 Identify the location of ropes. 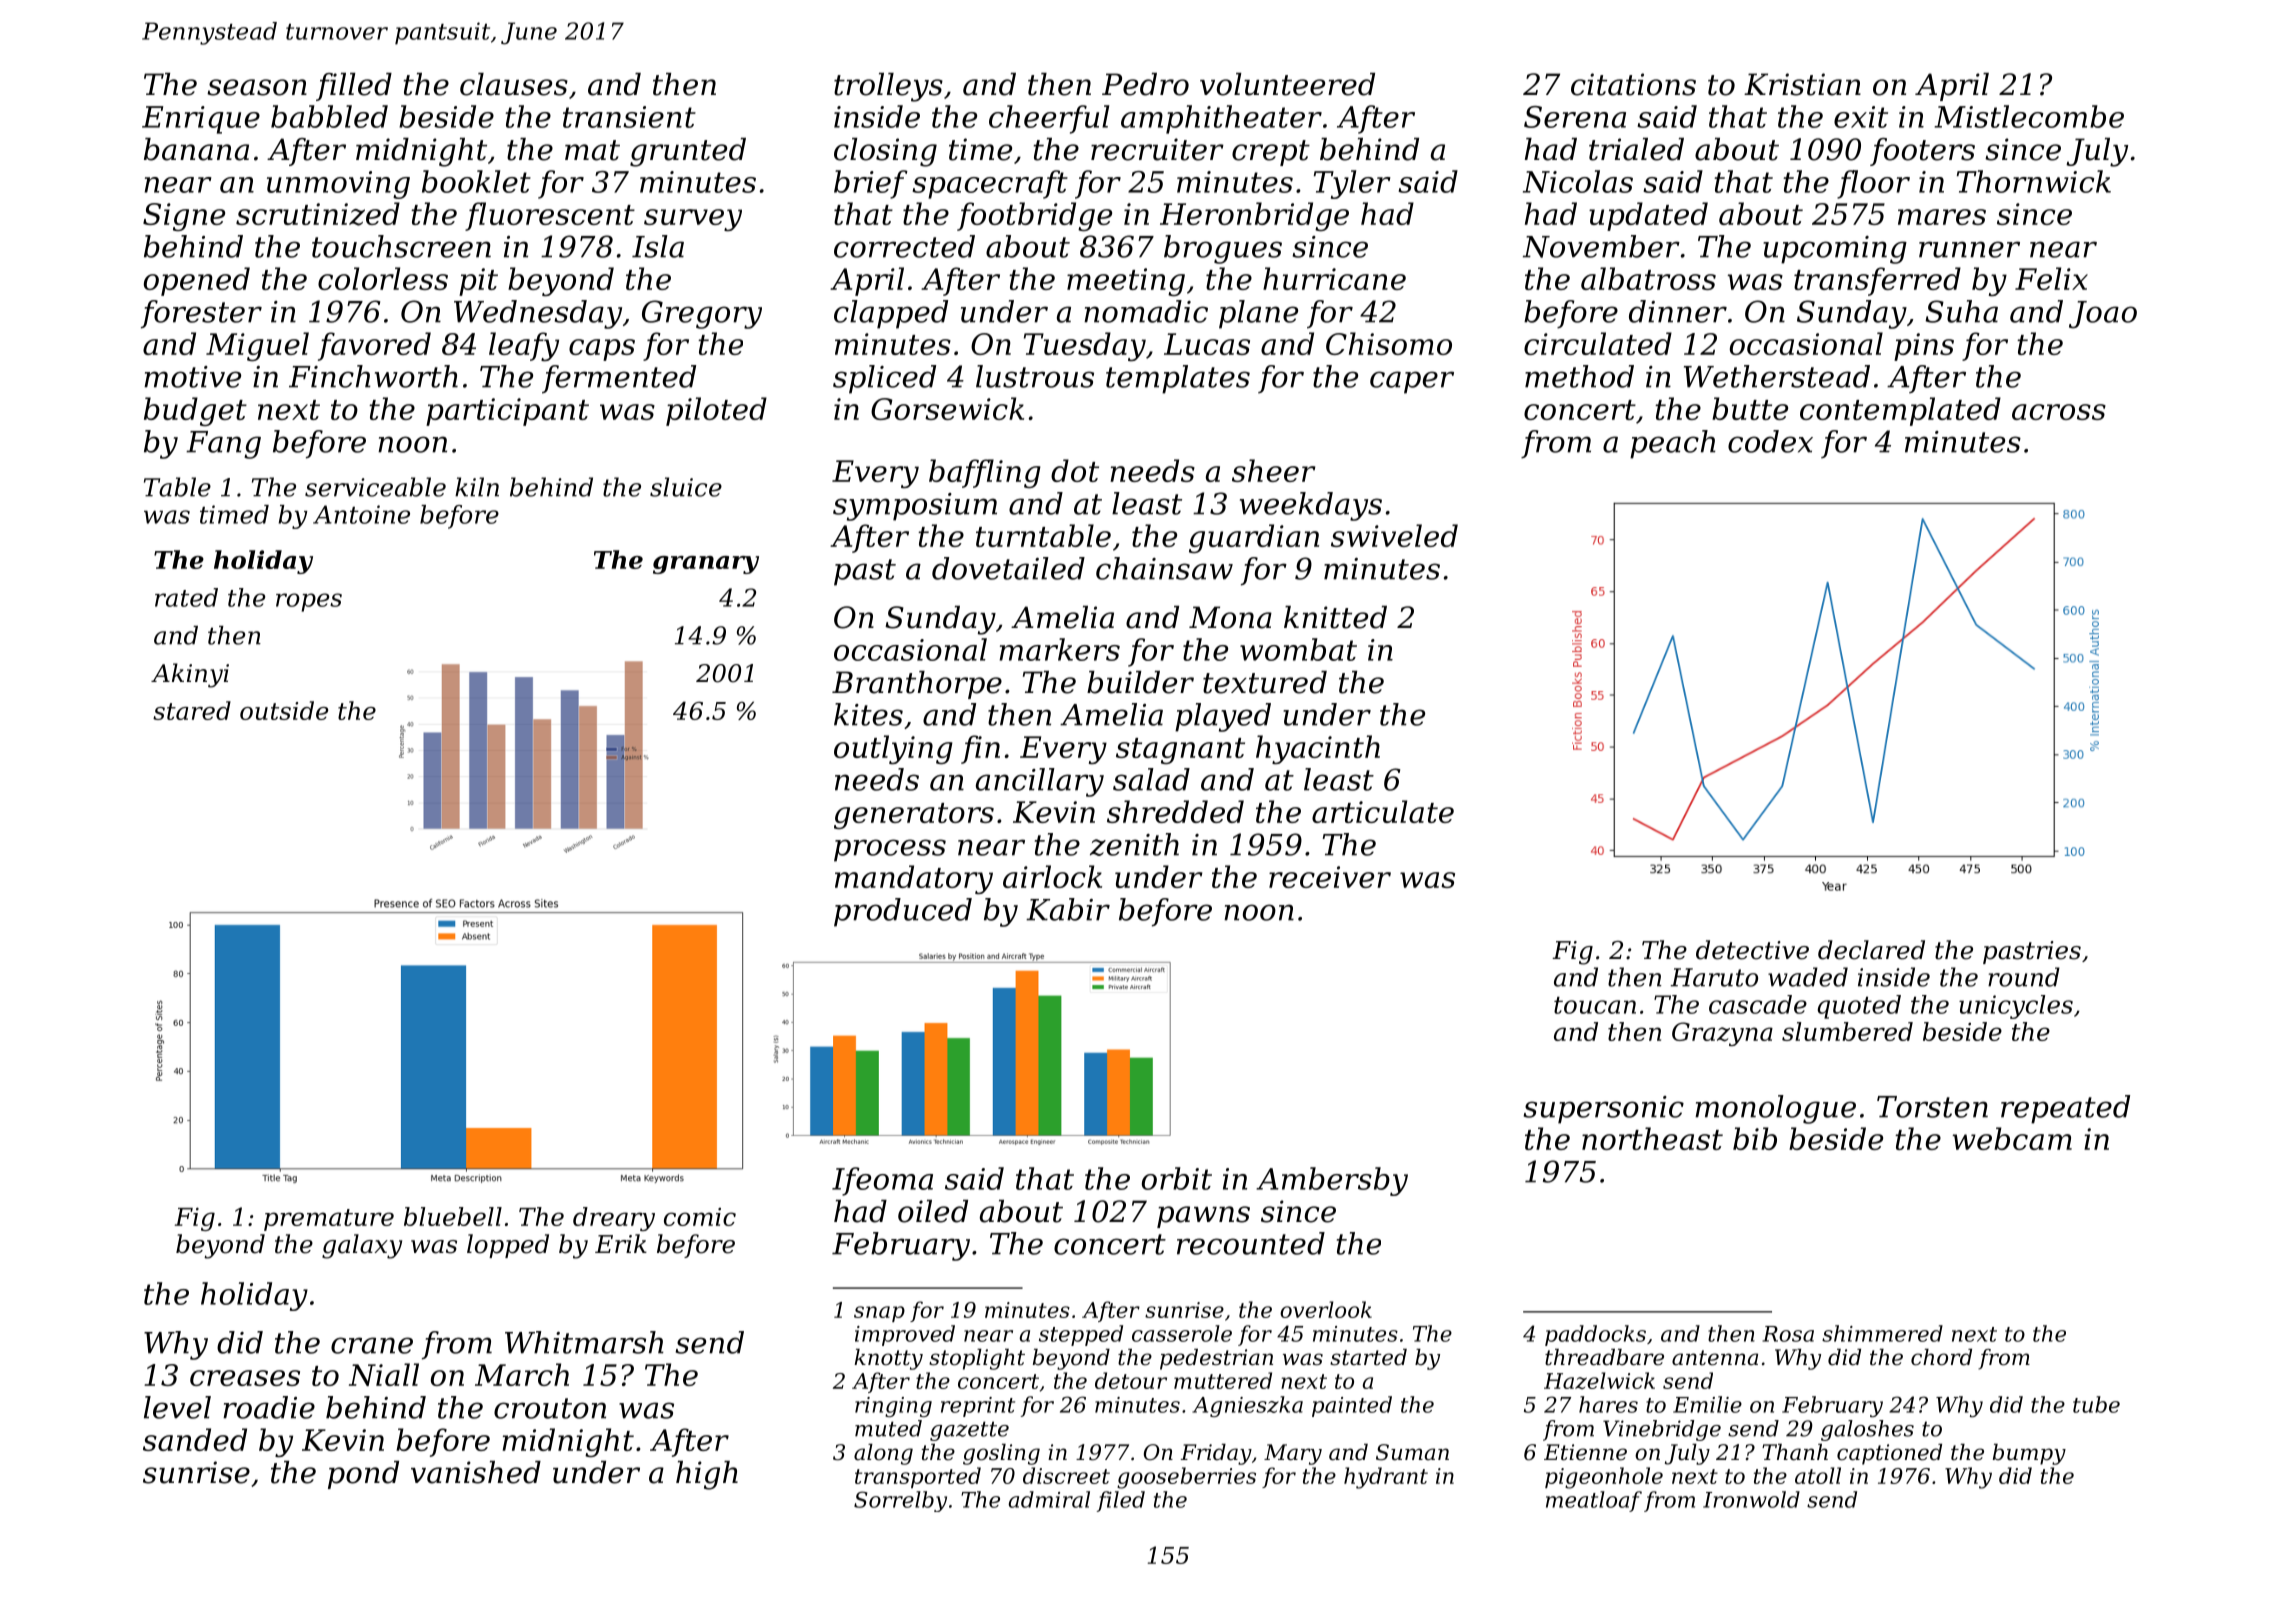
(309, 602).
